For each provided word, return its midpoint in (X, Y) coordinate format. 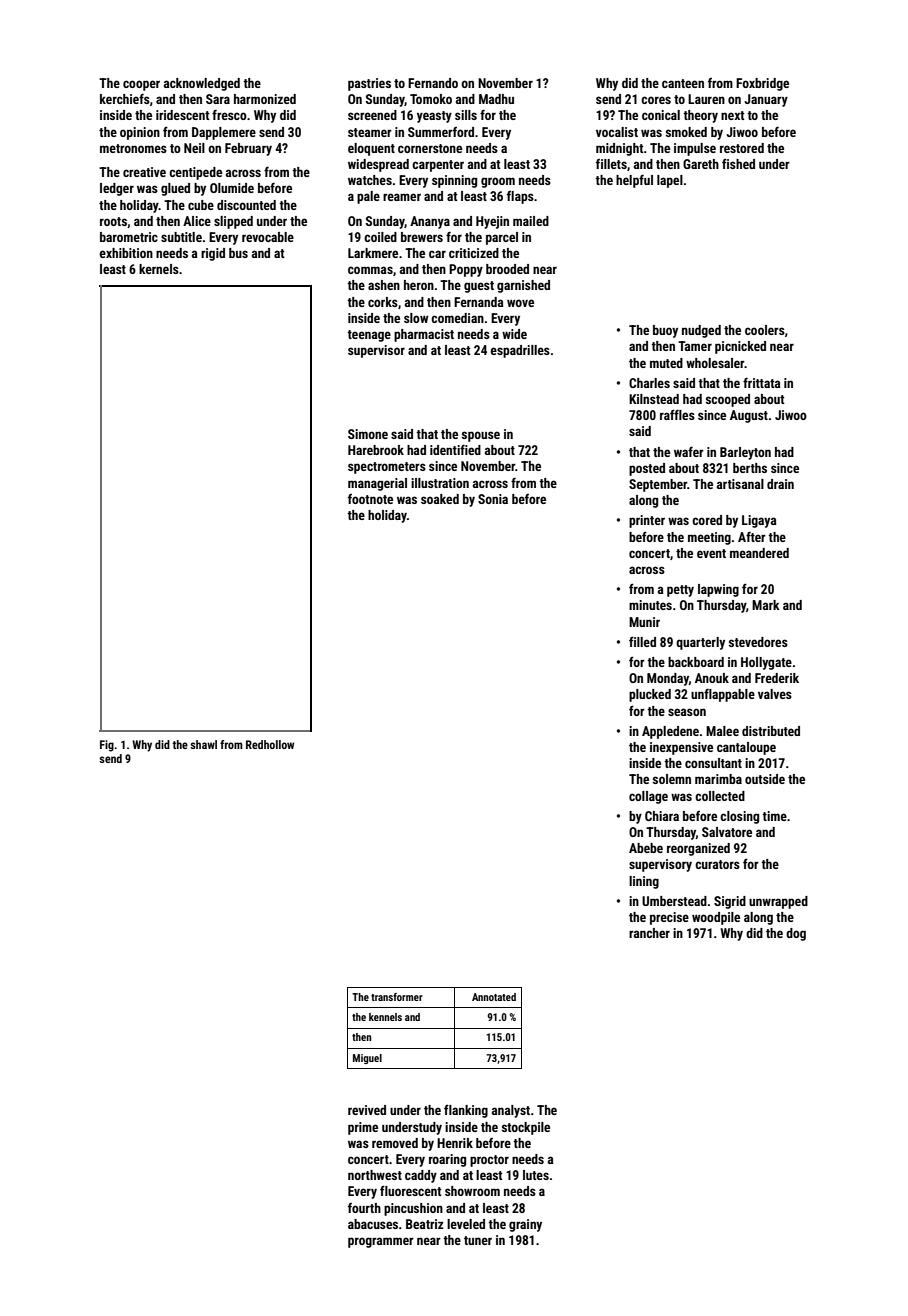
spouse (481, 436)
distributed (771, 731)
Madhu (496, 99)
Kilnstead (654, 399)
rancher (649, 933)
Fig (107, 746)
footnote (370, 499)
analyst (511, 1111)
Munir (644, 622)
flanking (466, 1111)
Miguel (367, 1059)
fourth (364, 1208)
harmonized (265, 99)
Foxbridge (762, 84)
